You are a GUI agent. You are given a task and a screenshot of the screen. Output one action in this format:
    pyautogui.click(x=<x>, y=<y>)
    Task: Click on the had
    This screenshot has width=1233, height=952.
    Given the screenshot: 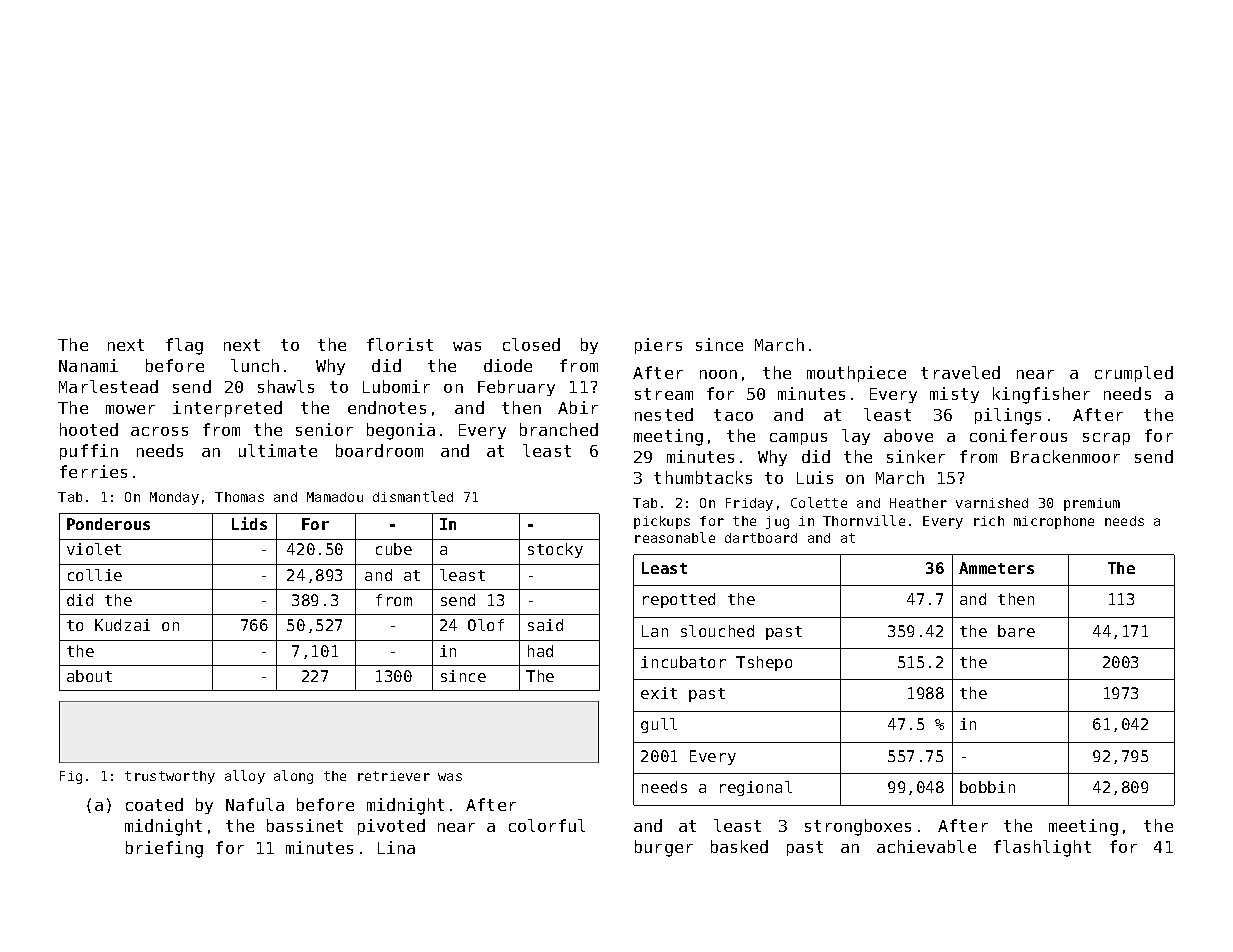 What is the action you would take?
    pyautogui.click(x=540, y=651)
